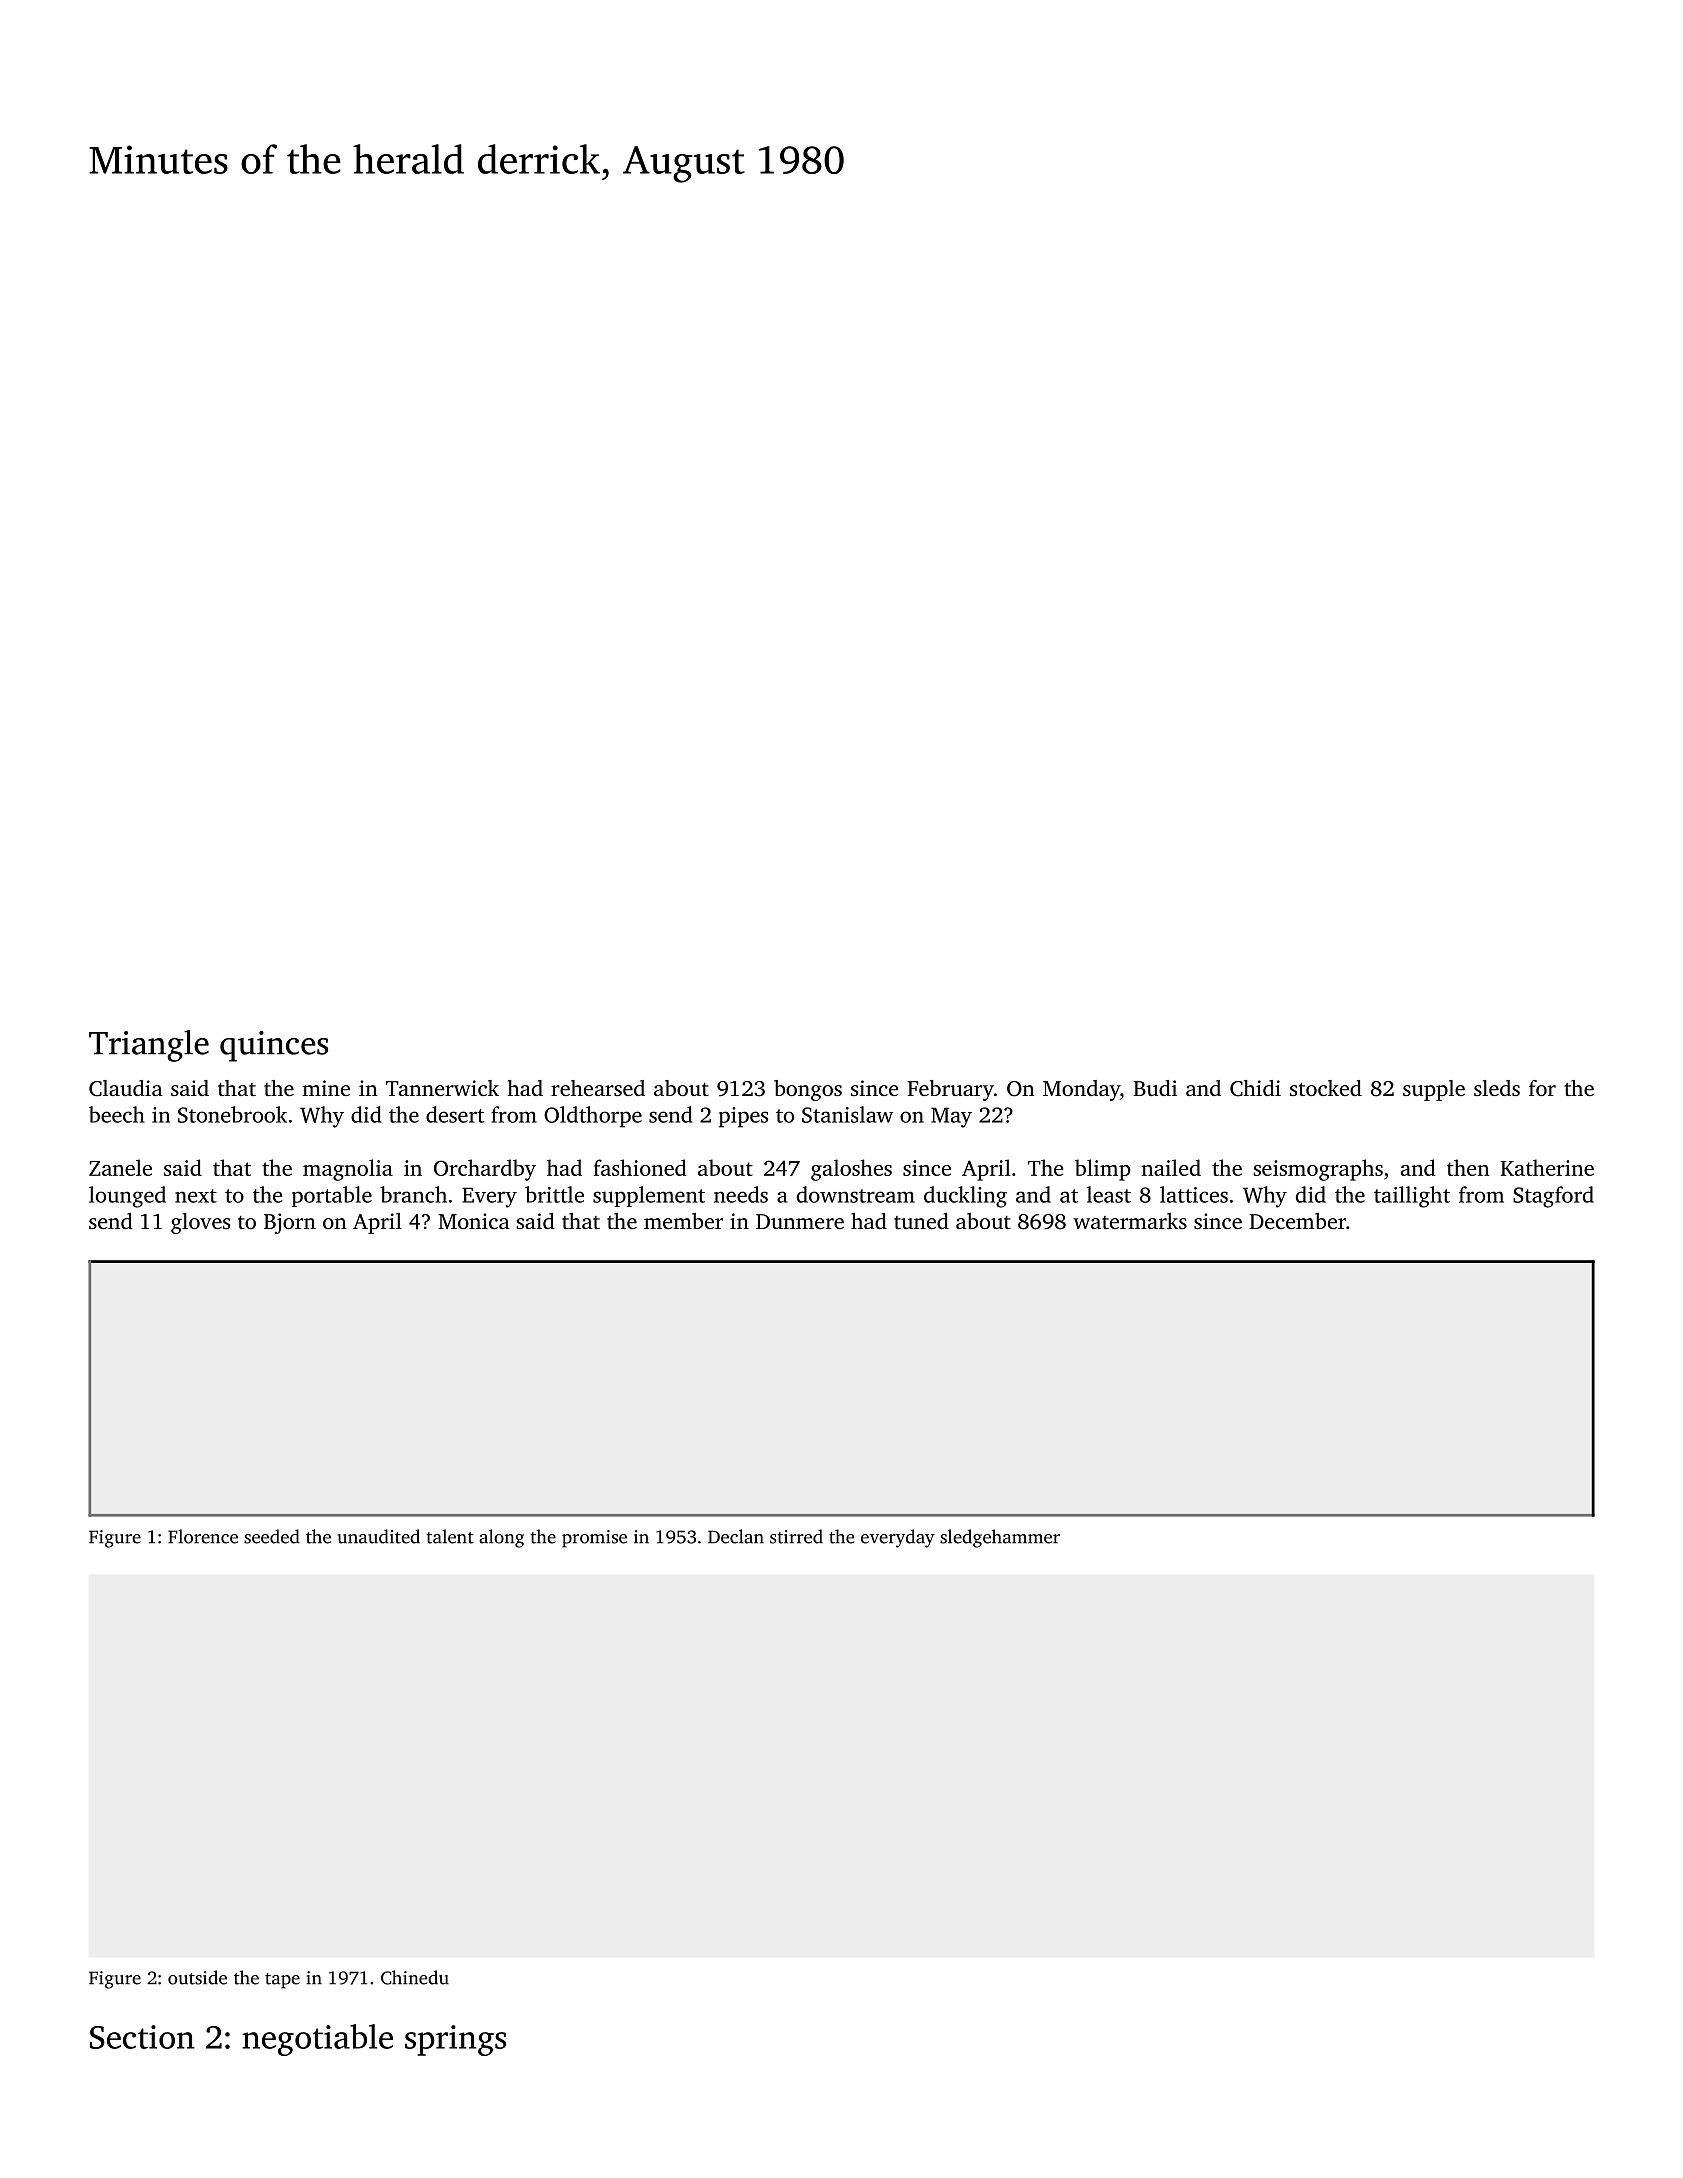 The width and height of the screenshot is (1683, 2178). What do you see at coordinates (415, 1977) in the screenshot?
I see `Chinedu` at bounding box center [415, 1977].
